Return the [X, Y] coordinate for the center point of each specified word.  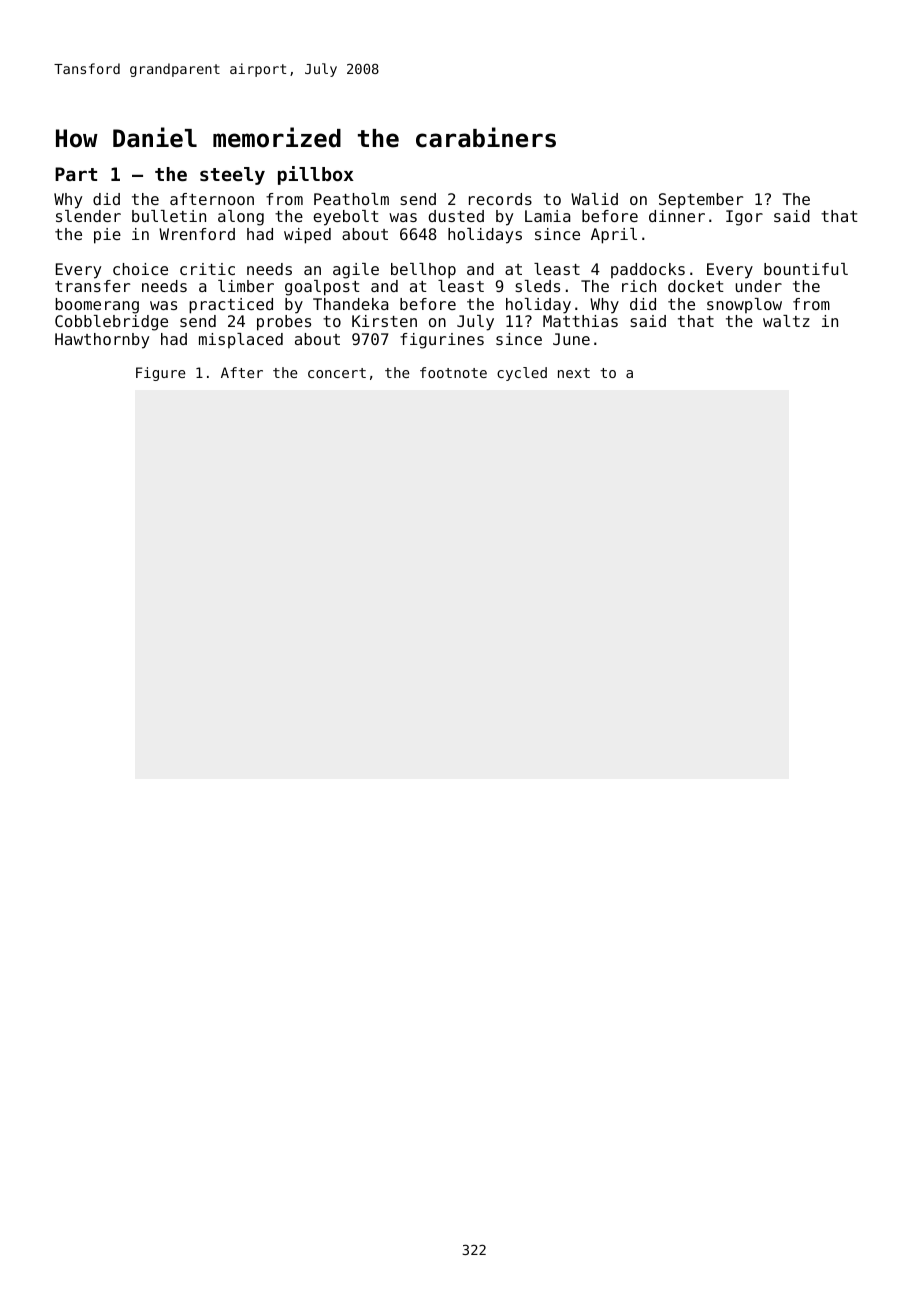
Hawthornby [102, 341]
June [571, 339]
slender [88, 216]
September [701, 200]
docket [696, 286]
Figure [160, 374]
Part [76, 174]
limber [246, 286]
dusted [456, 216]
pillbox [316, 175]
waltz [786, 321]
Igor [744, 218]
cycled [522, 374]
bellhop [423, 271]
